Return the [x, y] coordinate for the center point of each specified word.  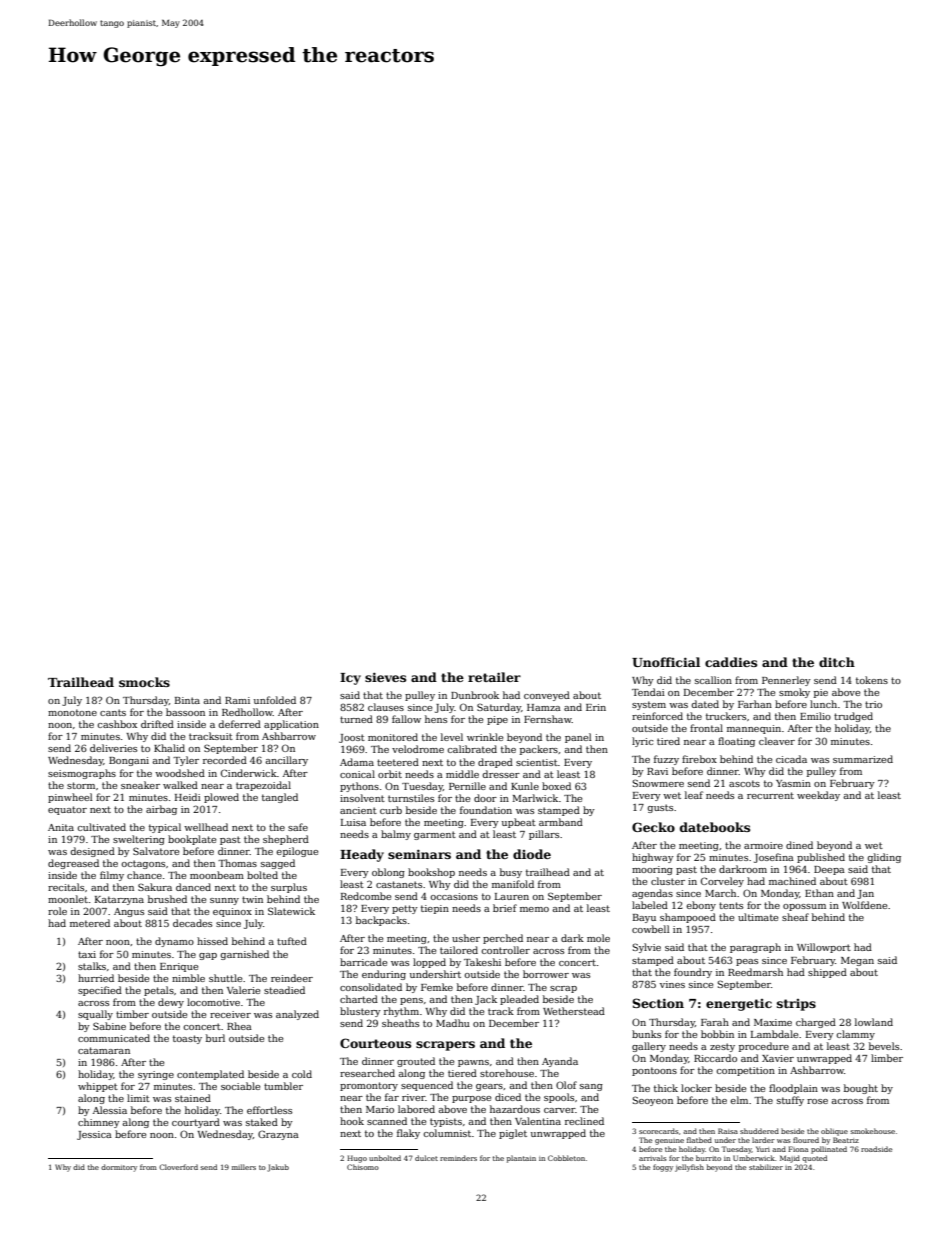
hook [352, 1121]
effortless [269, 1110]
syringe [156, 1075]
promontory [369, 1086]
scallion [713, 680]
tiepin [435, 909]
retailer [494, 677]
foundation [486, 810]
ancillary [286, 761]
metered [90, 923]
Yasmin [793, 783]
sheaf [795, 917]
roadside [876, 1149]
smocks [144, 682]
